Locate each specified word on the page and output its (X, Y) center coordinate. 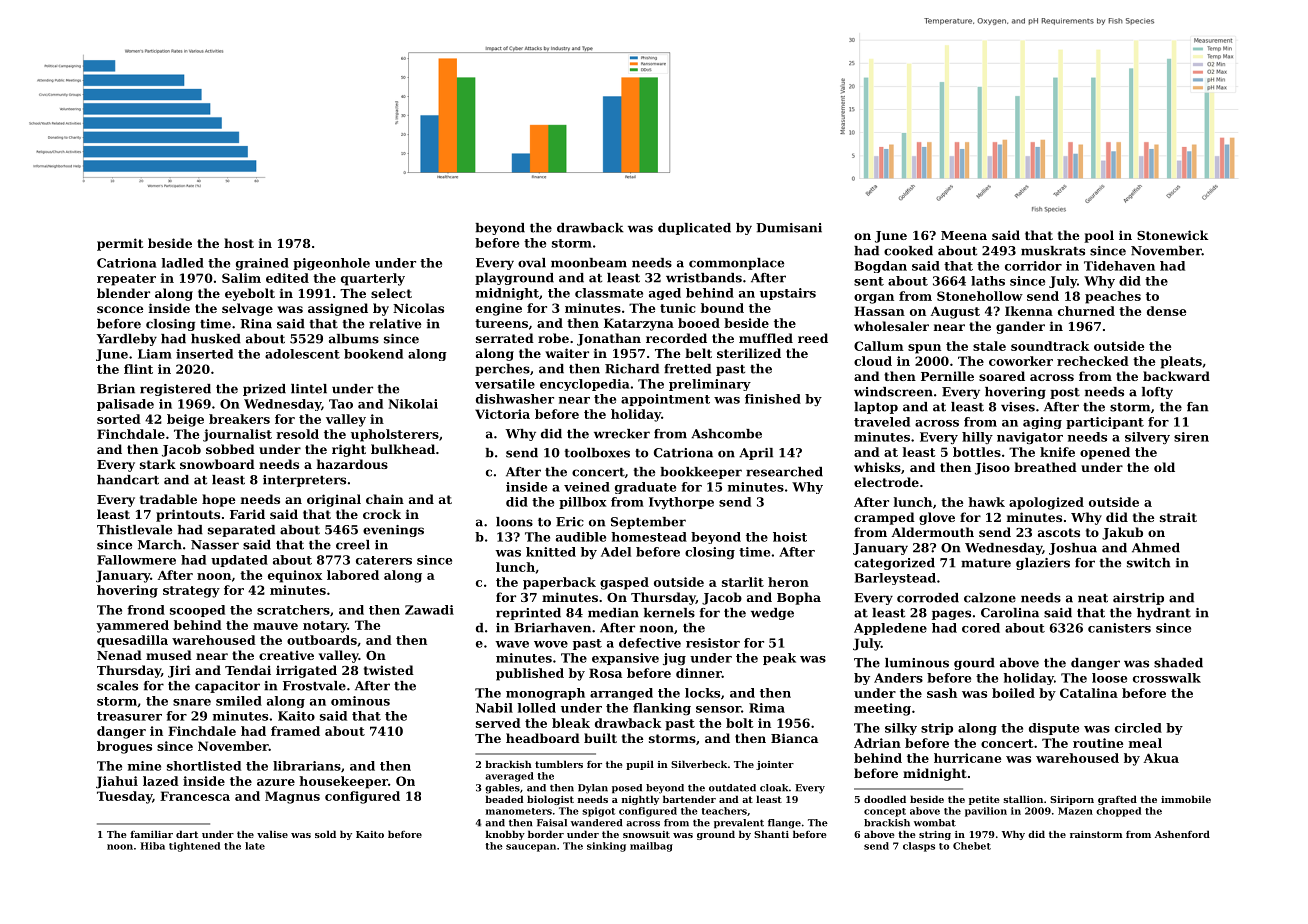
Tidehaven (1119, 266)
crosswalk (1167, 678)
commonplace (736, 264)
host (239, 243)
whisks (877, 467)
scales (117, 686)
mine (144, 766)
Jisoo (992, 468)
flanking (662, 709)
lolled (537, 708)
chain (385, 499)
